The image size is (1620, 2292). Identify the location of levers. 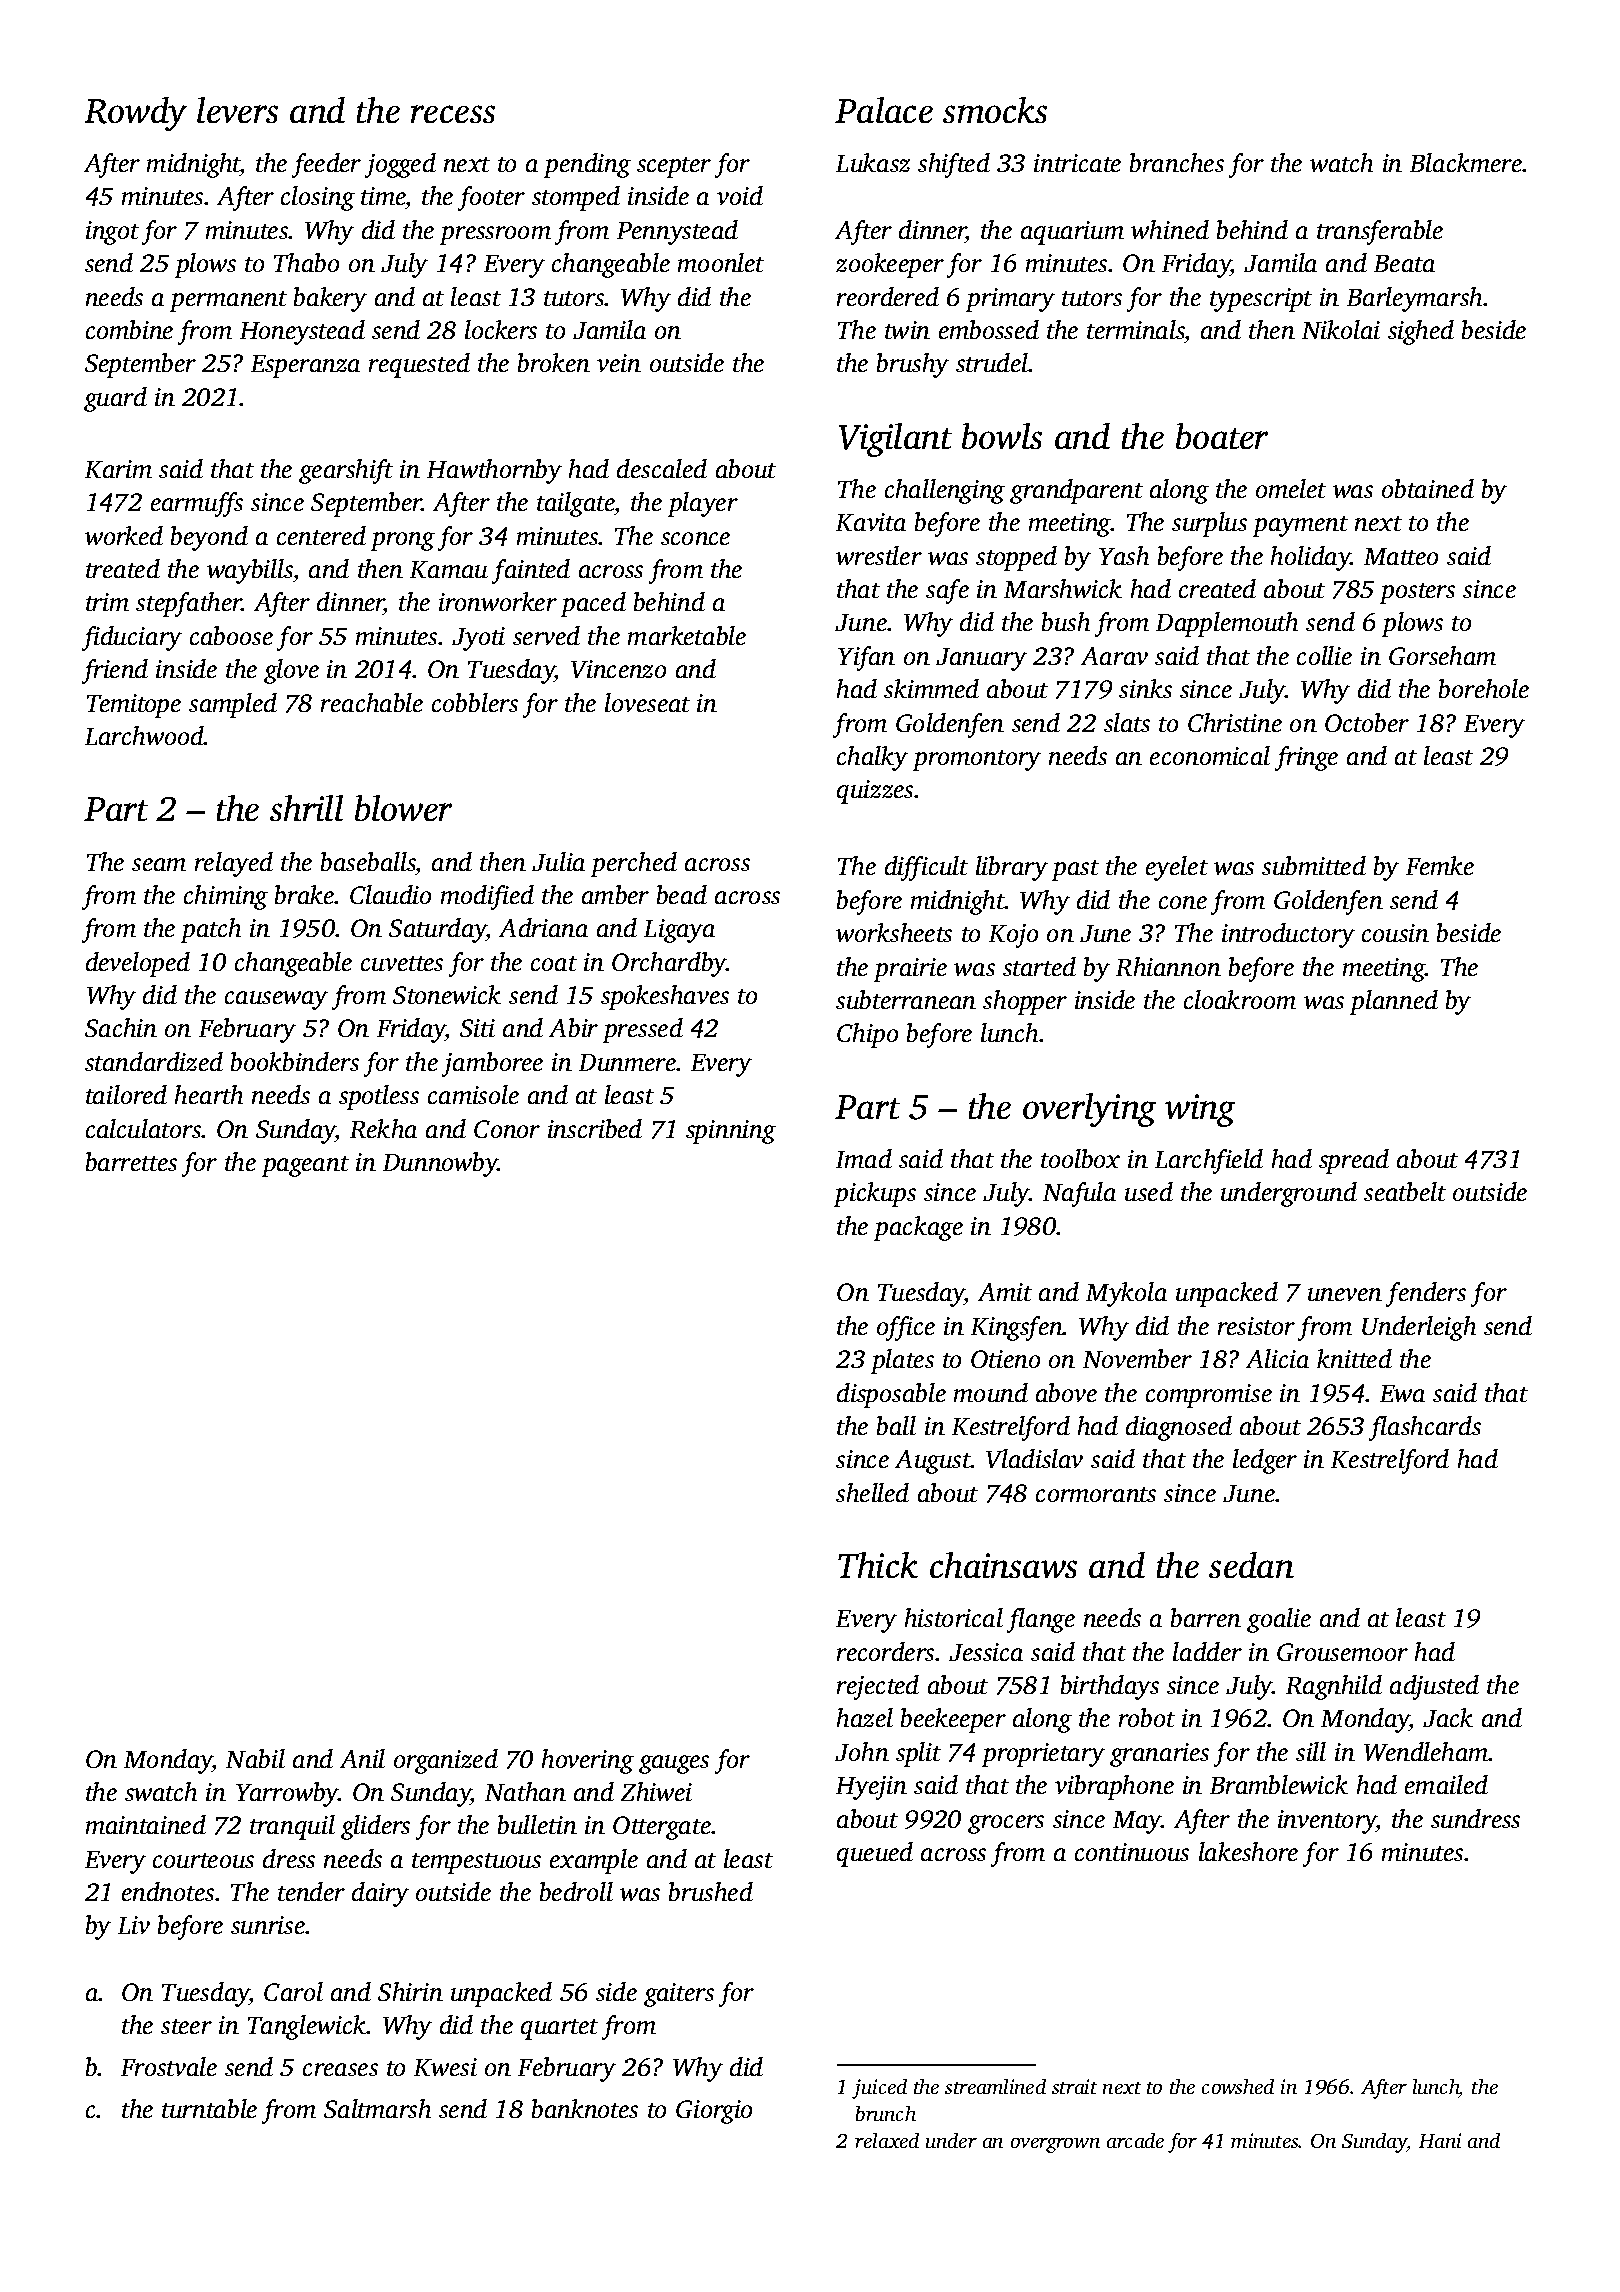
(237, 110).
